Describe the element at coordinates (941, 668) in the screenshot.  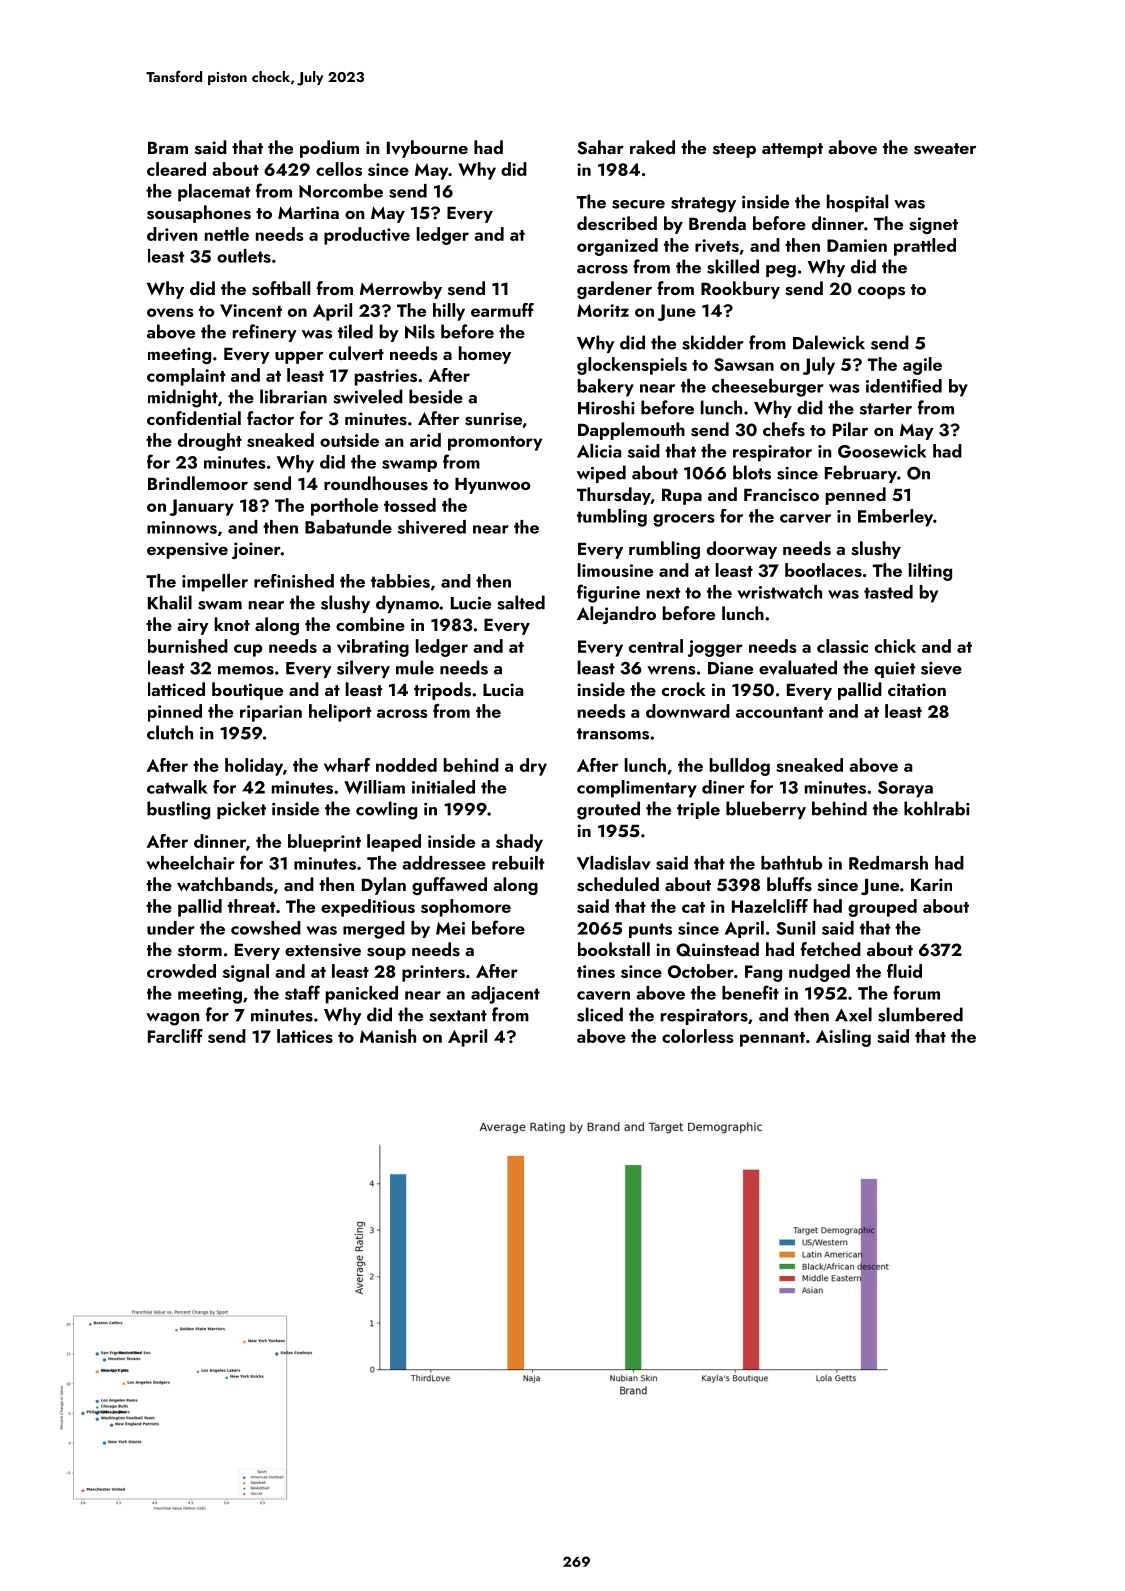
I see `sieve` at that location.
